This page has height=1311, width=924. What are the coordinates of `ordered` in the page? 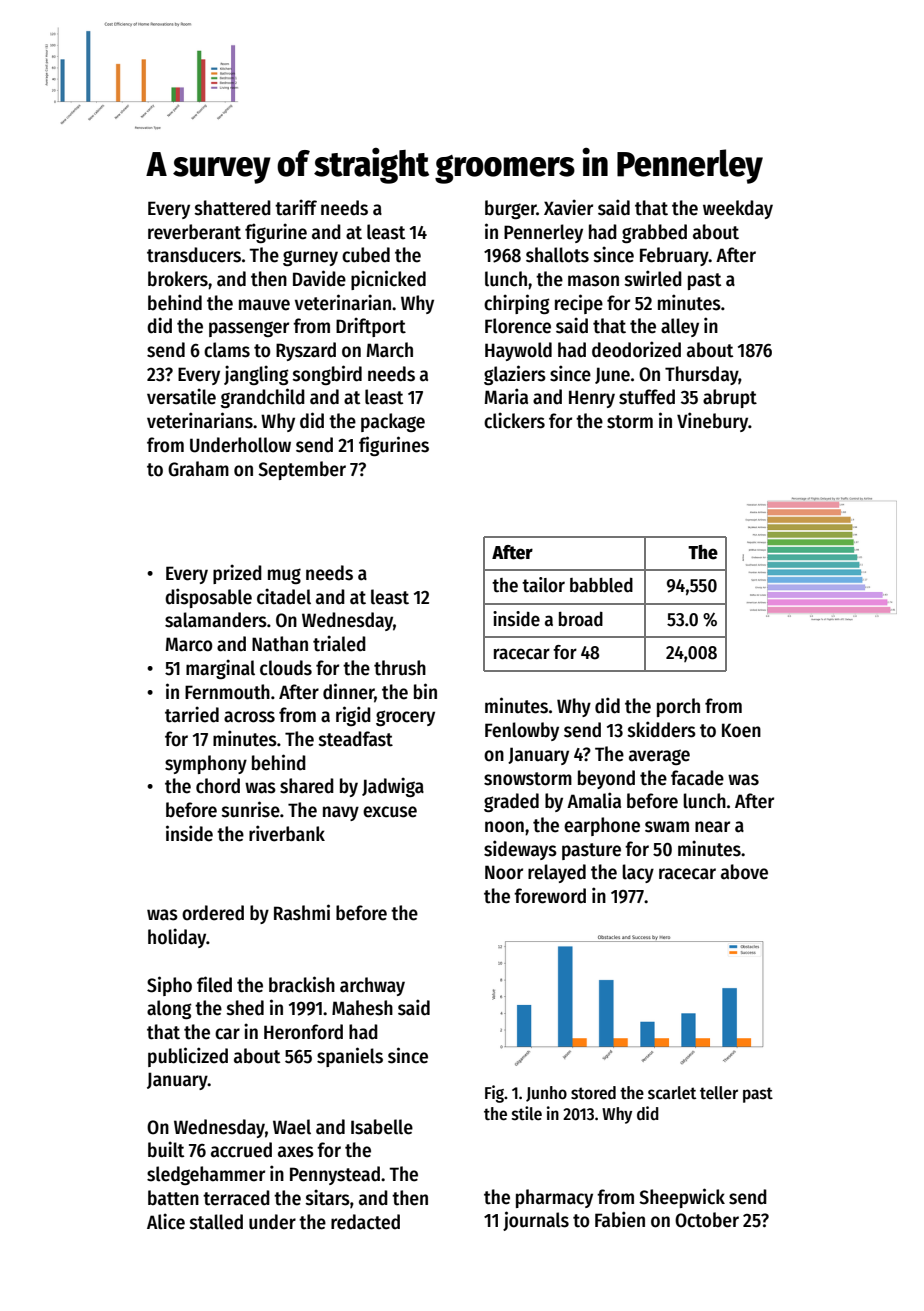 It's located at (213, 913).
